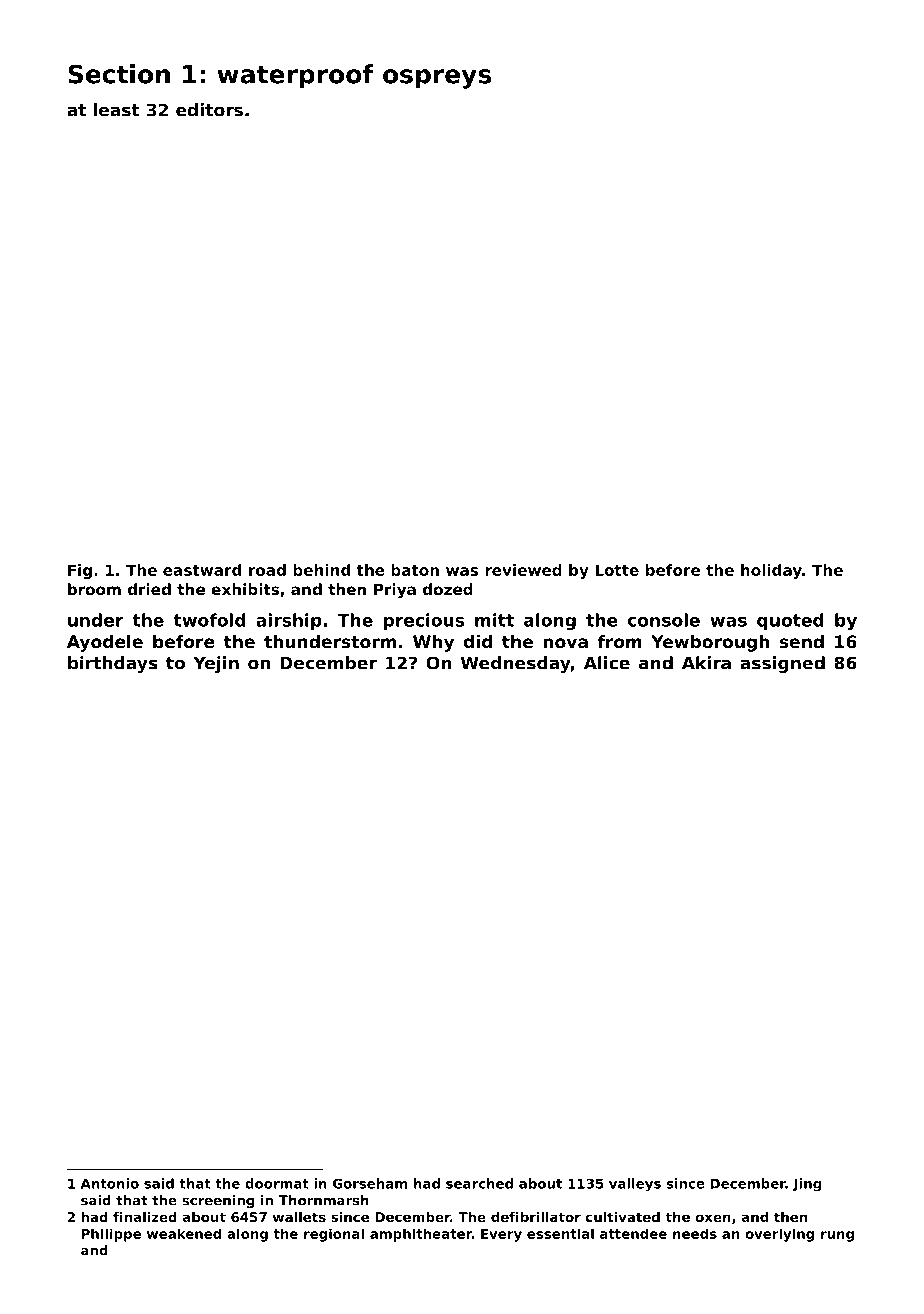 The width and height of the page is (924, 1314). Describe the element at coordinates (790, 621) in the page. I see `quoted` at that location.
